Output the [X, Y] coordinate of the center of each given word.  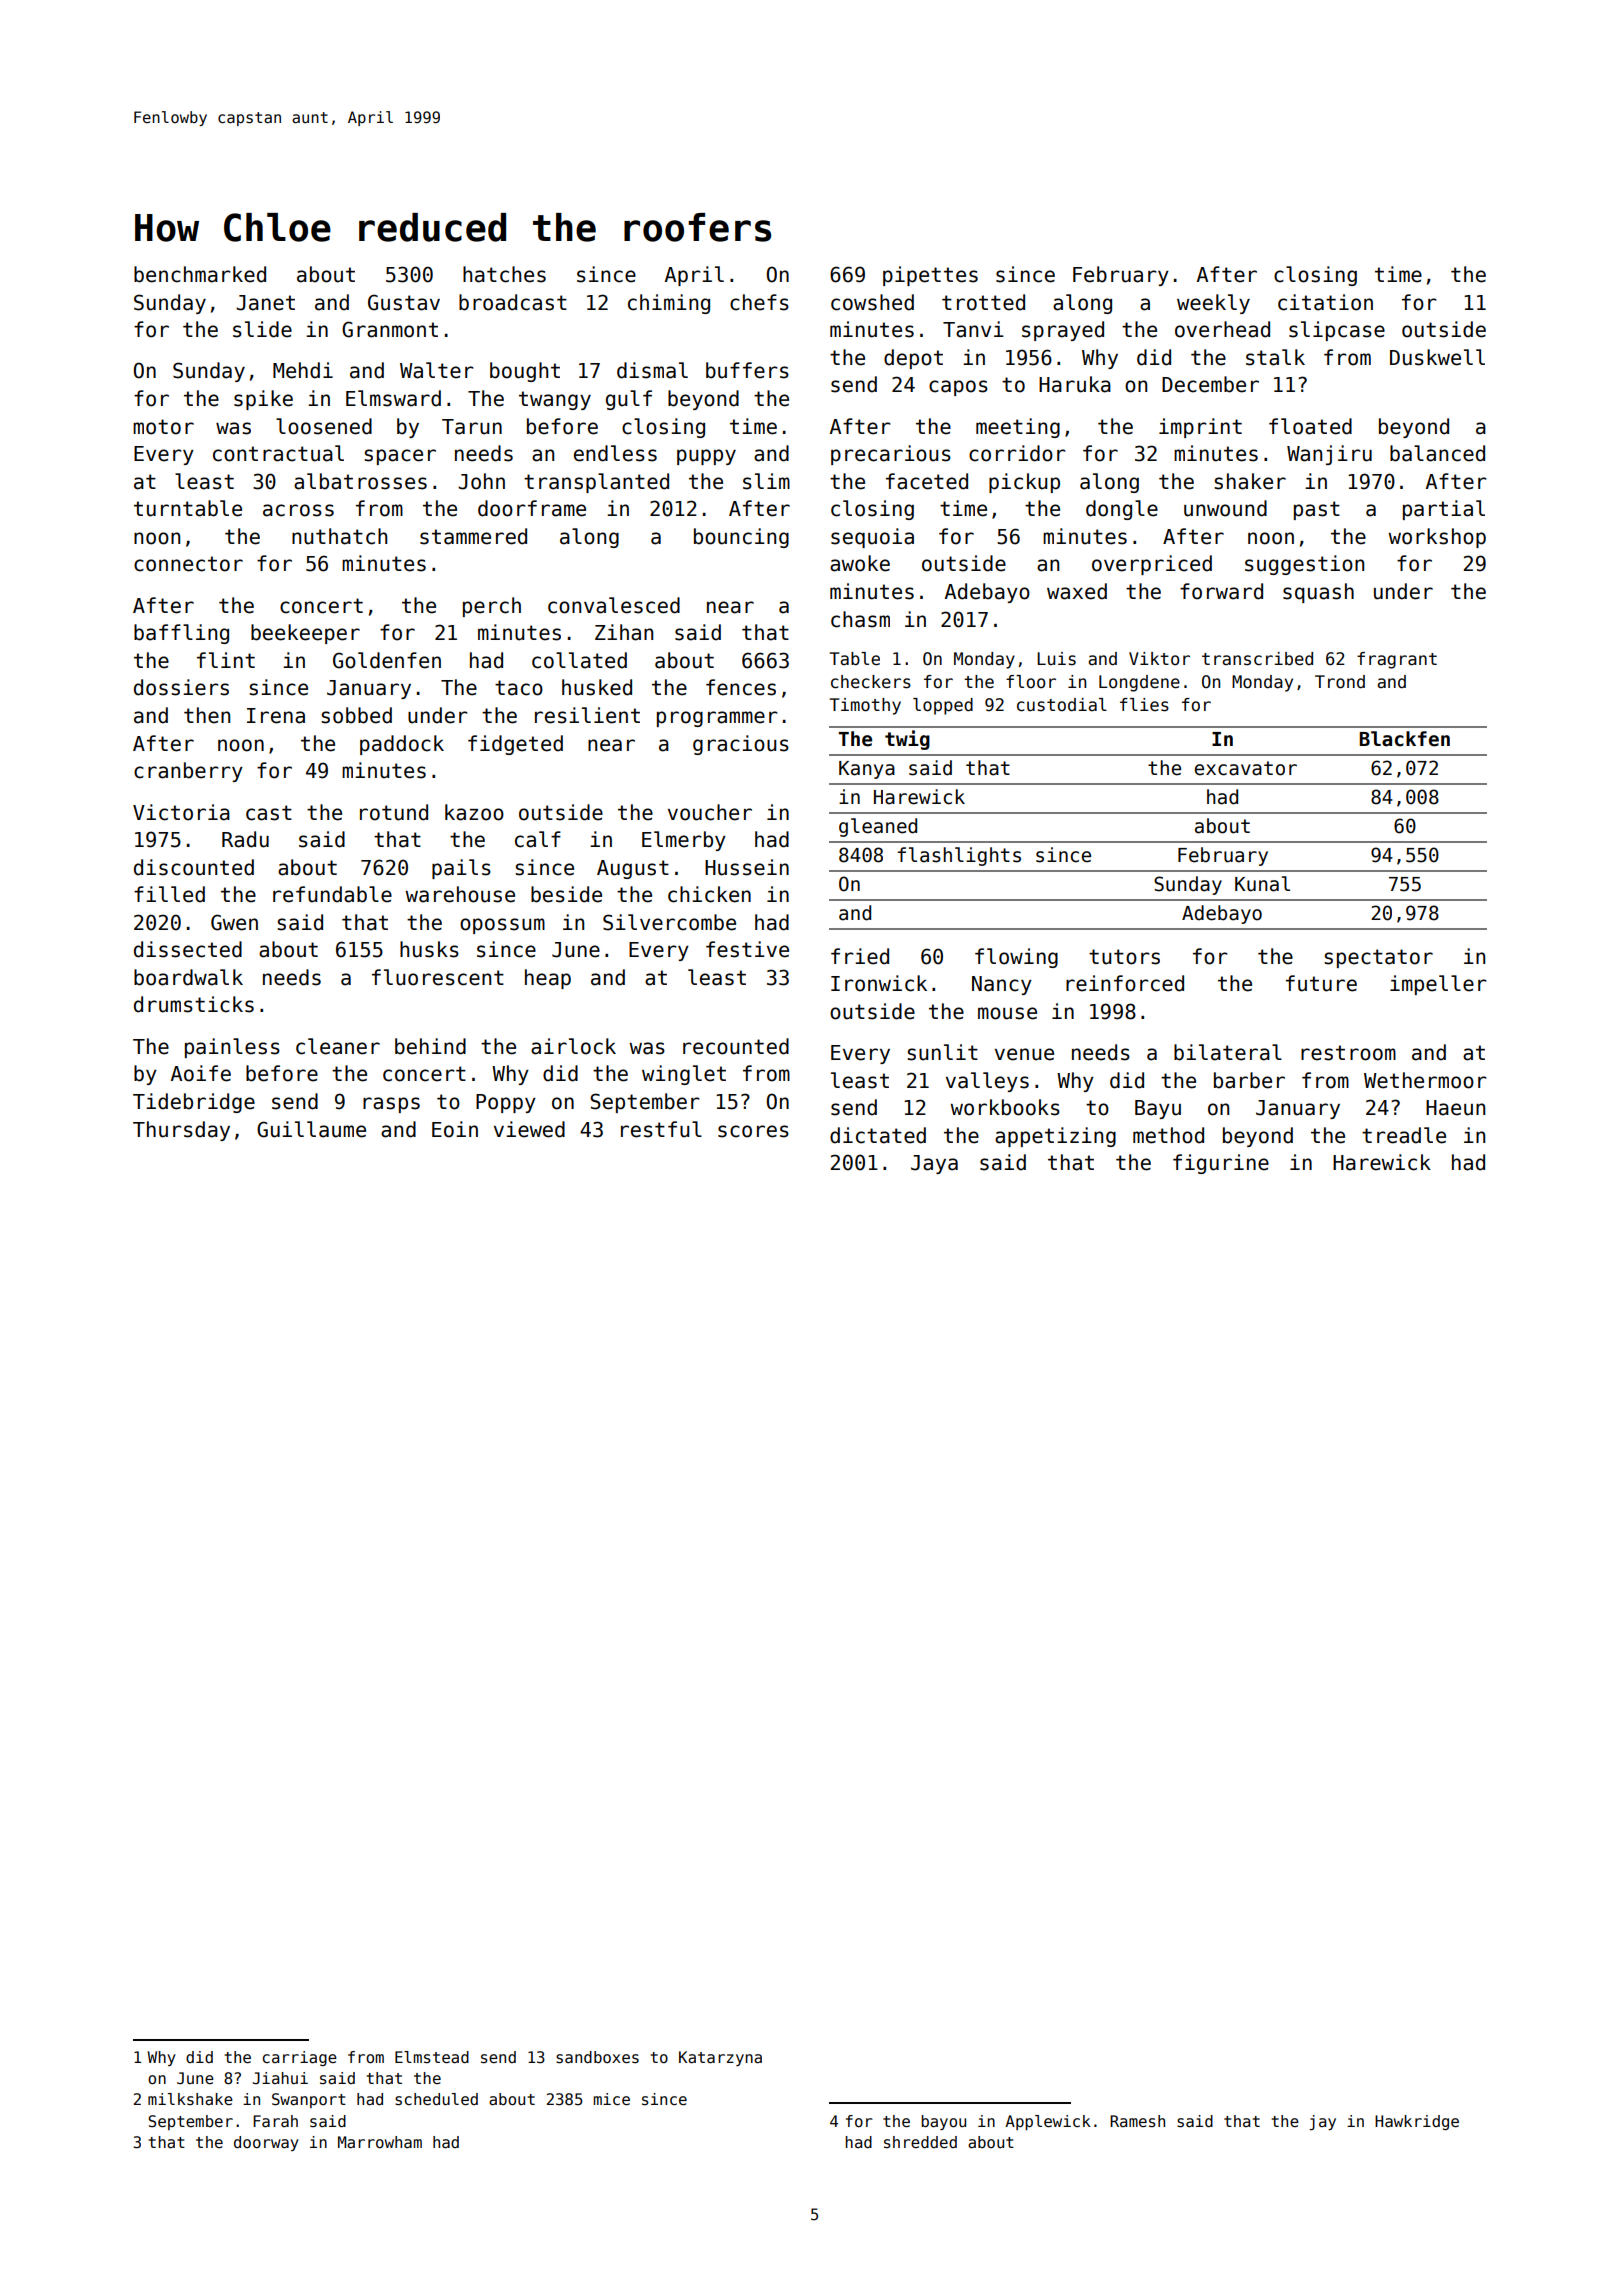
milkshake [190, 2099]
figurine [1221, 1164]
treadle [1404, 1135]
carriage [300, 2058]
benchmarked [200, 274]
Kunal [1262, 884]
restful [661, 1129]
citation [1325, 302]
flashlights [959, 856]
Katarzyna [720, 2058]
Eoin [455, 1129]
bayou [943, 2122]
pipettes [930, 276]
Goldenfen [387, 660]
